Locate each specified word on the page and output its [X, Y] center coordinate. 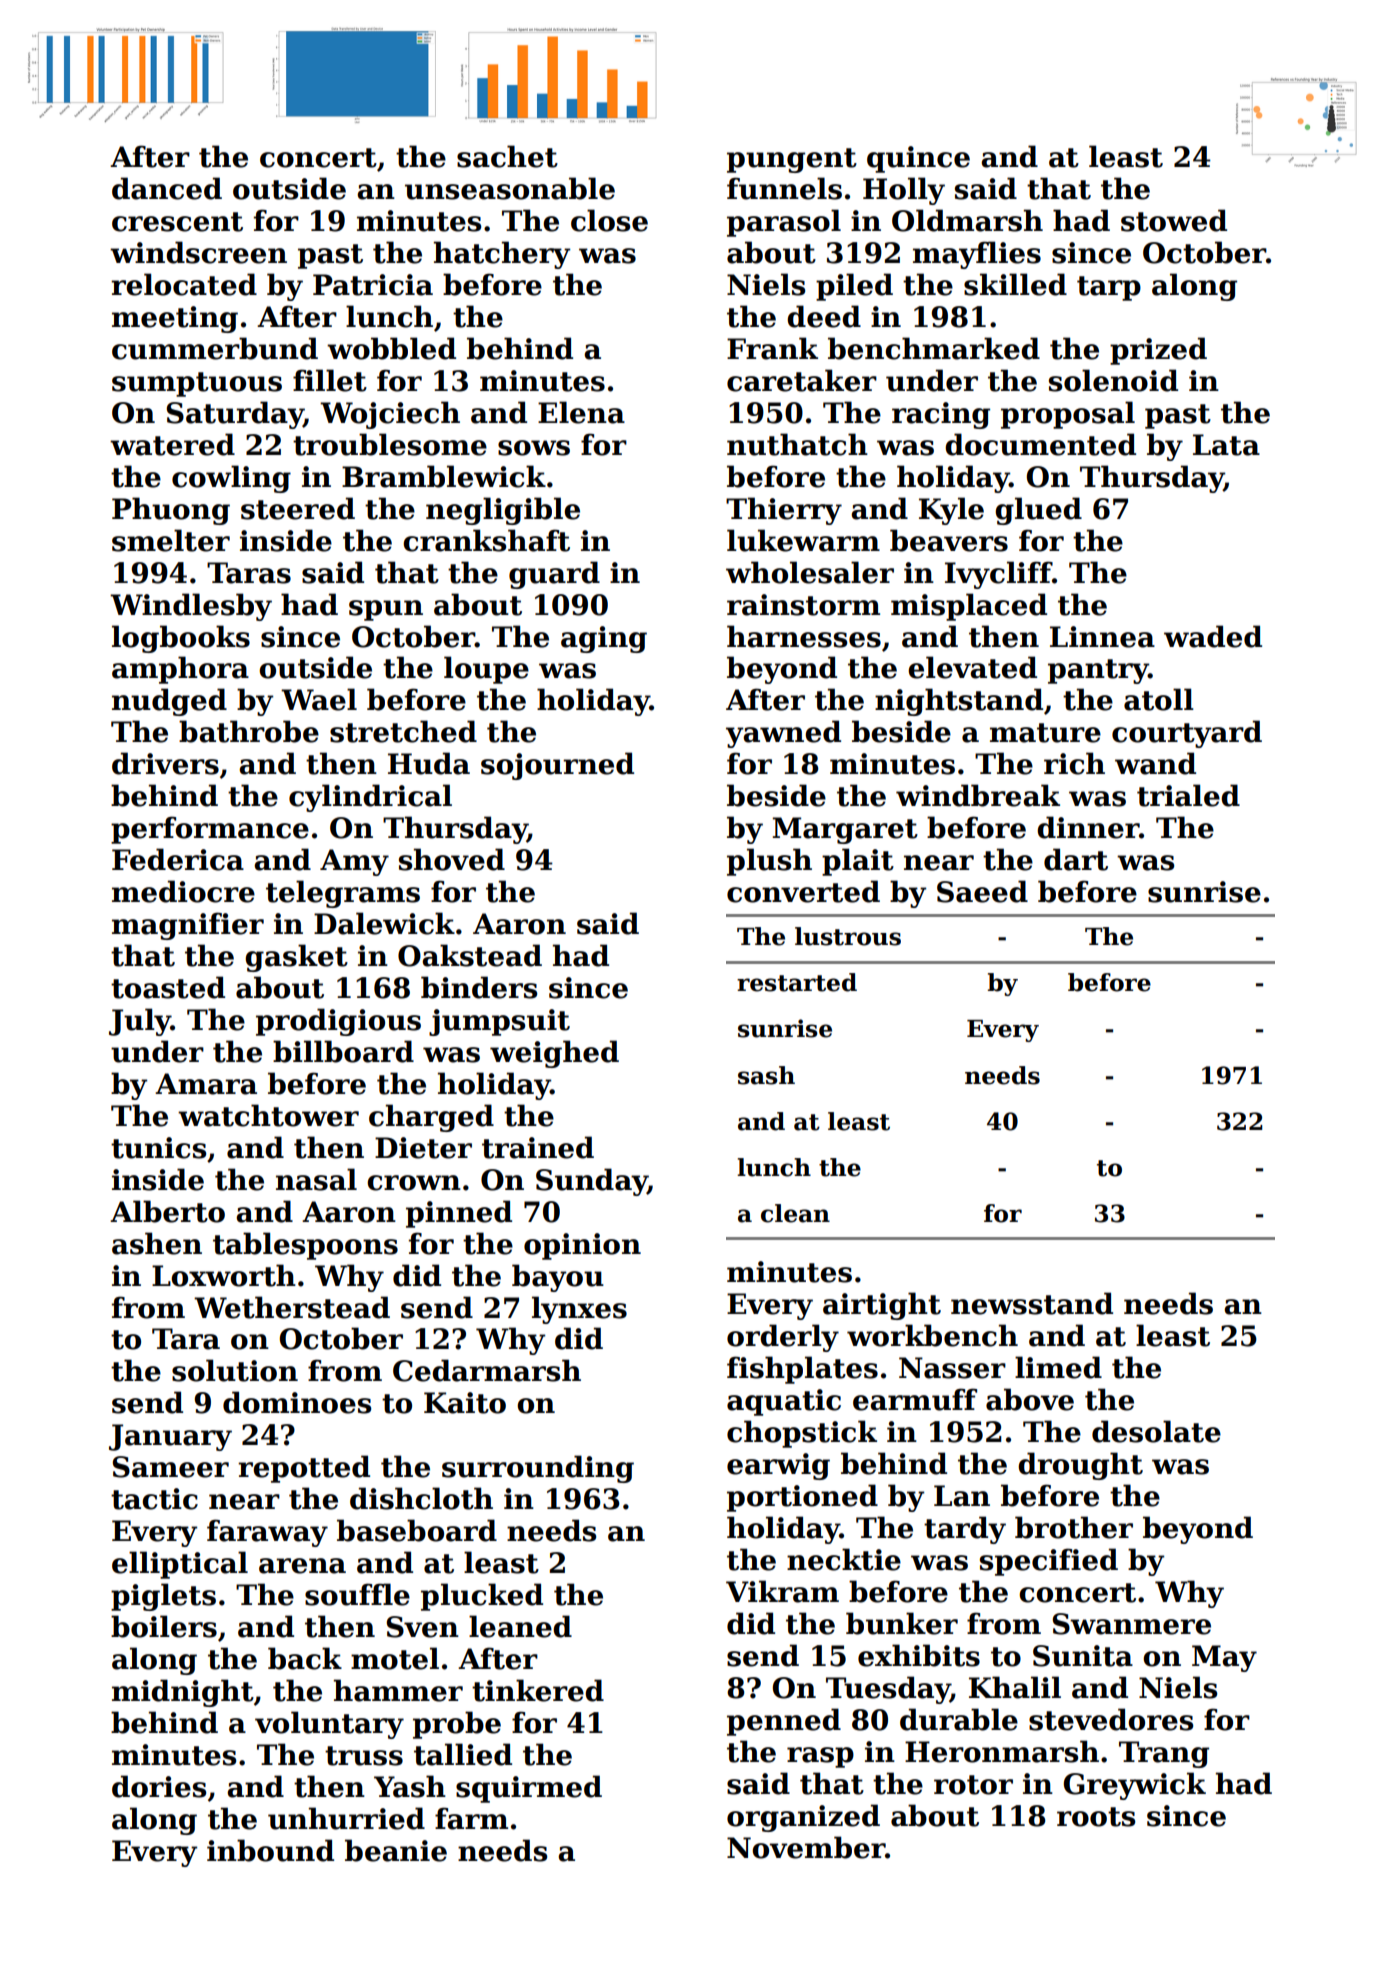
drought [1080, 1466]
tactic [154, 1499]
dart [1076, 859]
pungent [792, 160]
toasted [168, 987]
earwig [778, 1466]
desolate [1156, 1431]
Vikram [782, 1591]
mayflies [977, 255]
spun [386, 610]
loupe [486, 670]
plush [769, 862]
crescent [177, 222]
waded [1213, 636]
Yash [410, 1786]
